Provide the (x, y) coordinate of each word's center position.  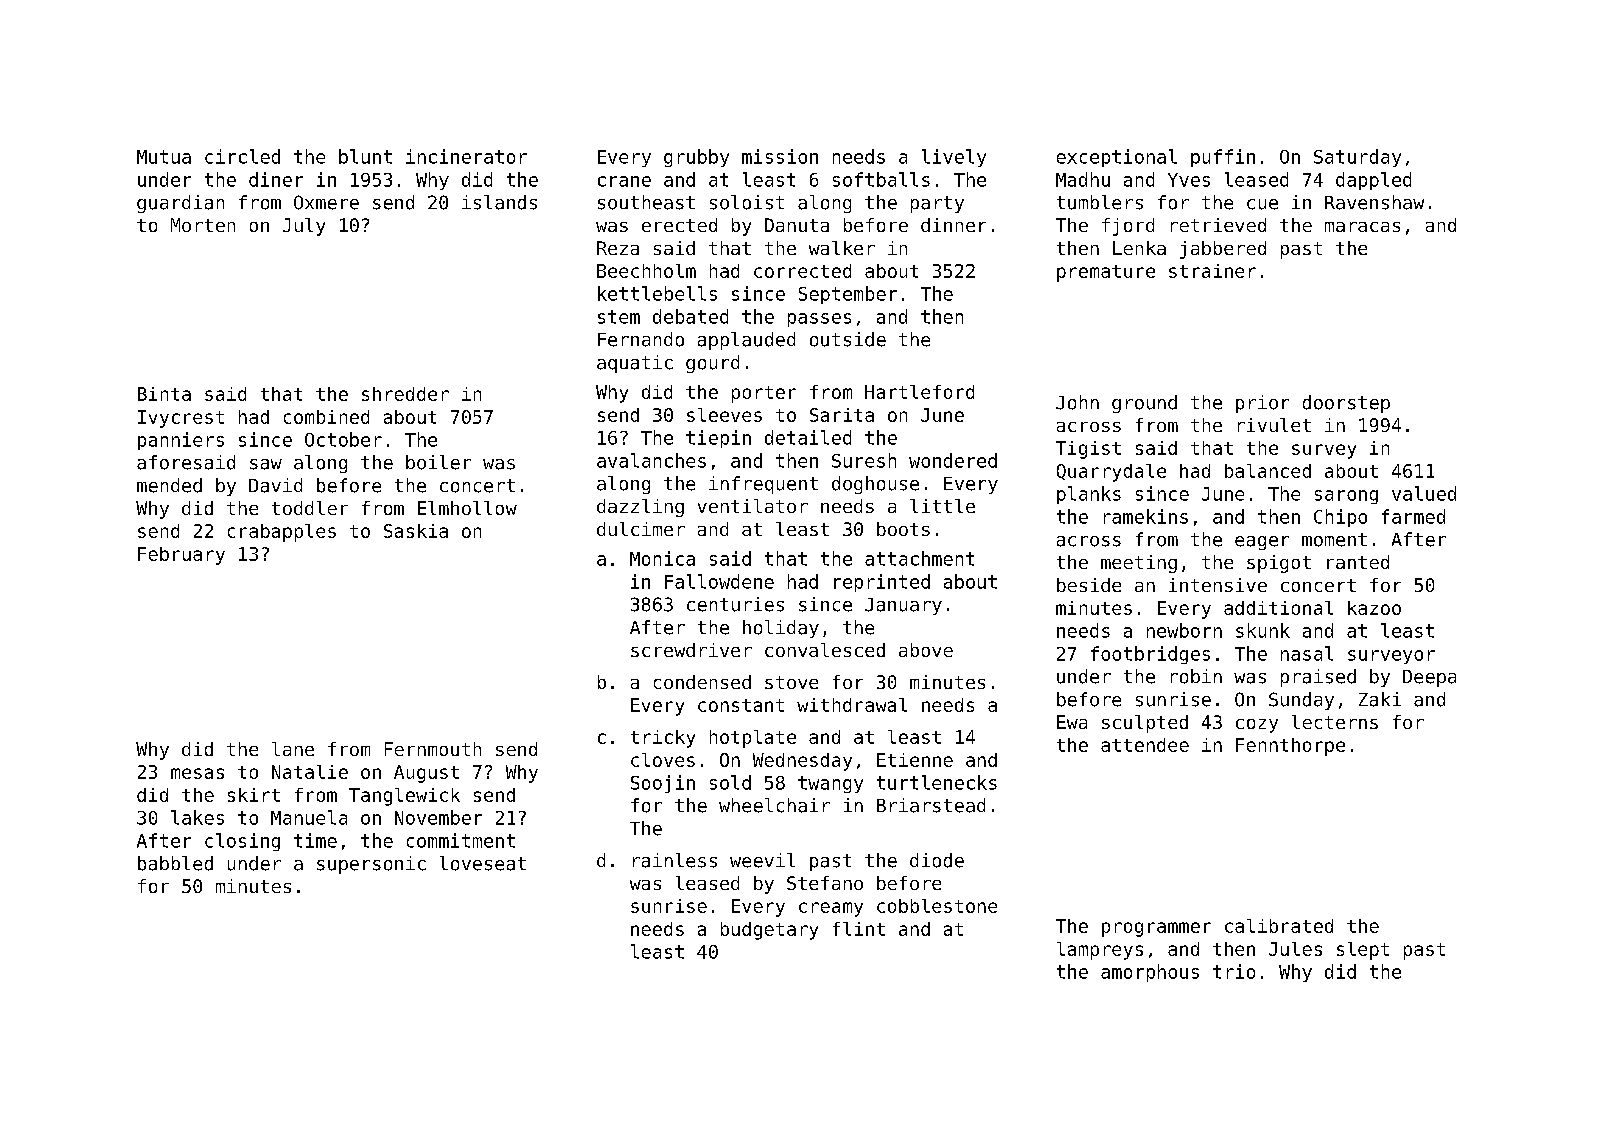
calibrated (1279, 926)
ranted (1358, 562)
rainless (675, 860)
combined (326, 417)
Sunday (1301, 701)
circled (242, 156)
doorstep (1346, 404)
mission (780, 156)
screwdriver (691, 650)
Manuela (309, 817)
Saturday (1357, 158)
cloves (663, 760)
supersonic (371, 865)
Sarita (842, 415)
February (181, 556)
